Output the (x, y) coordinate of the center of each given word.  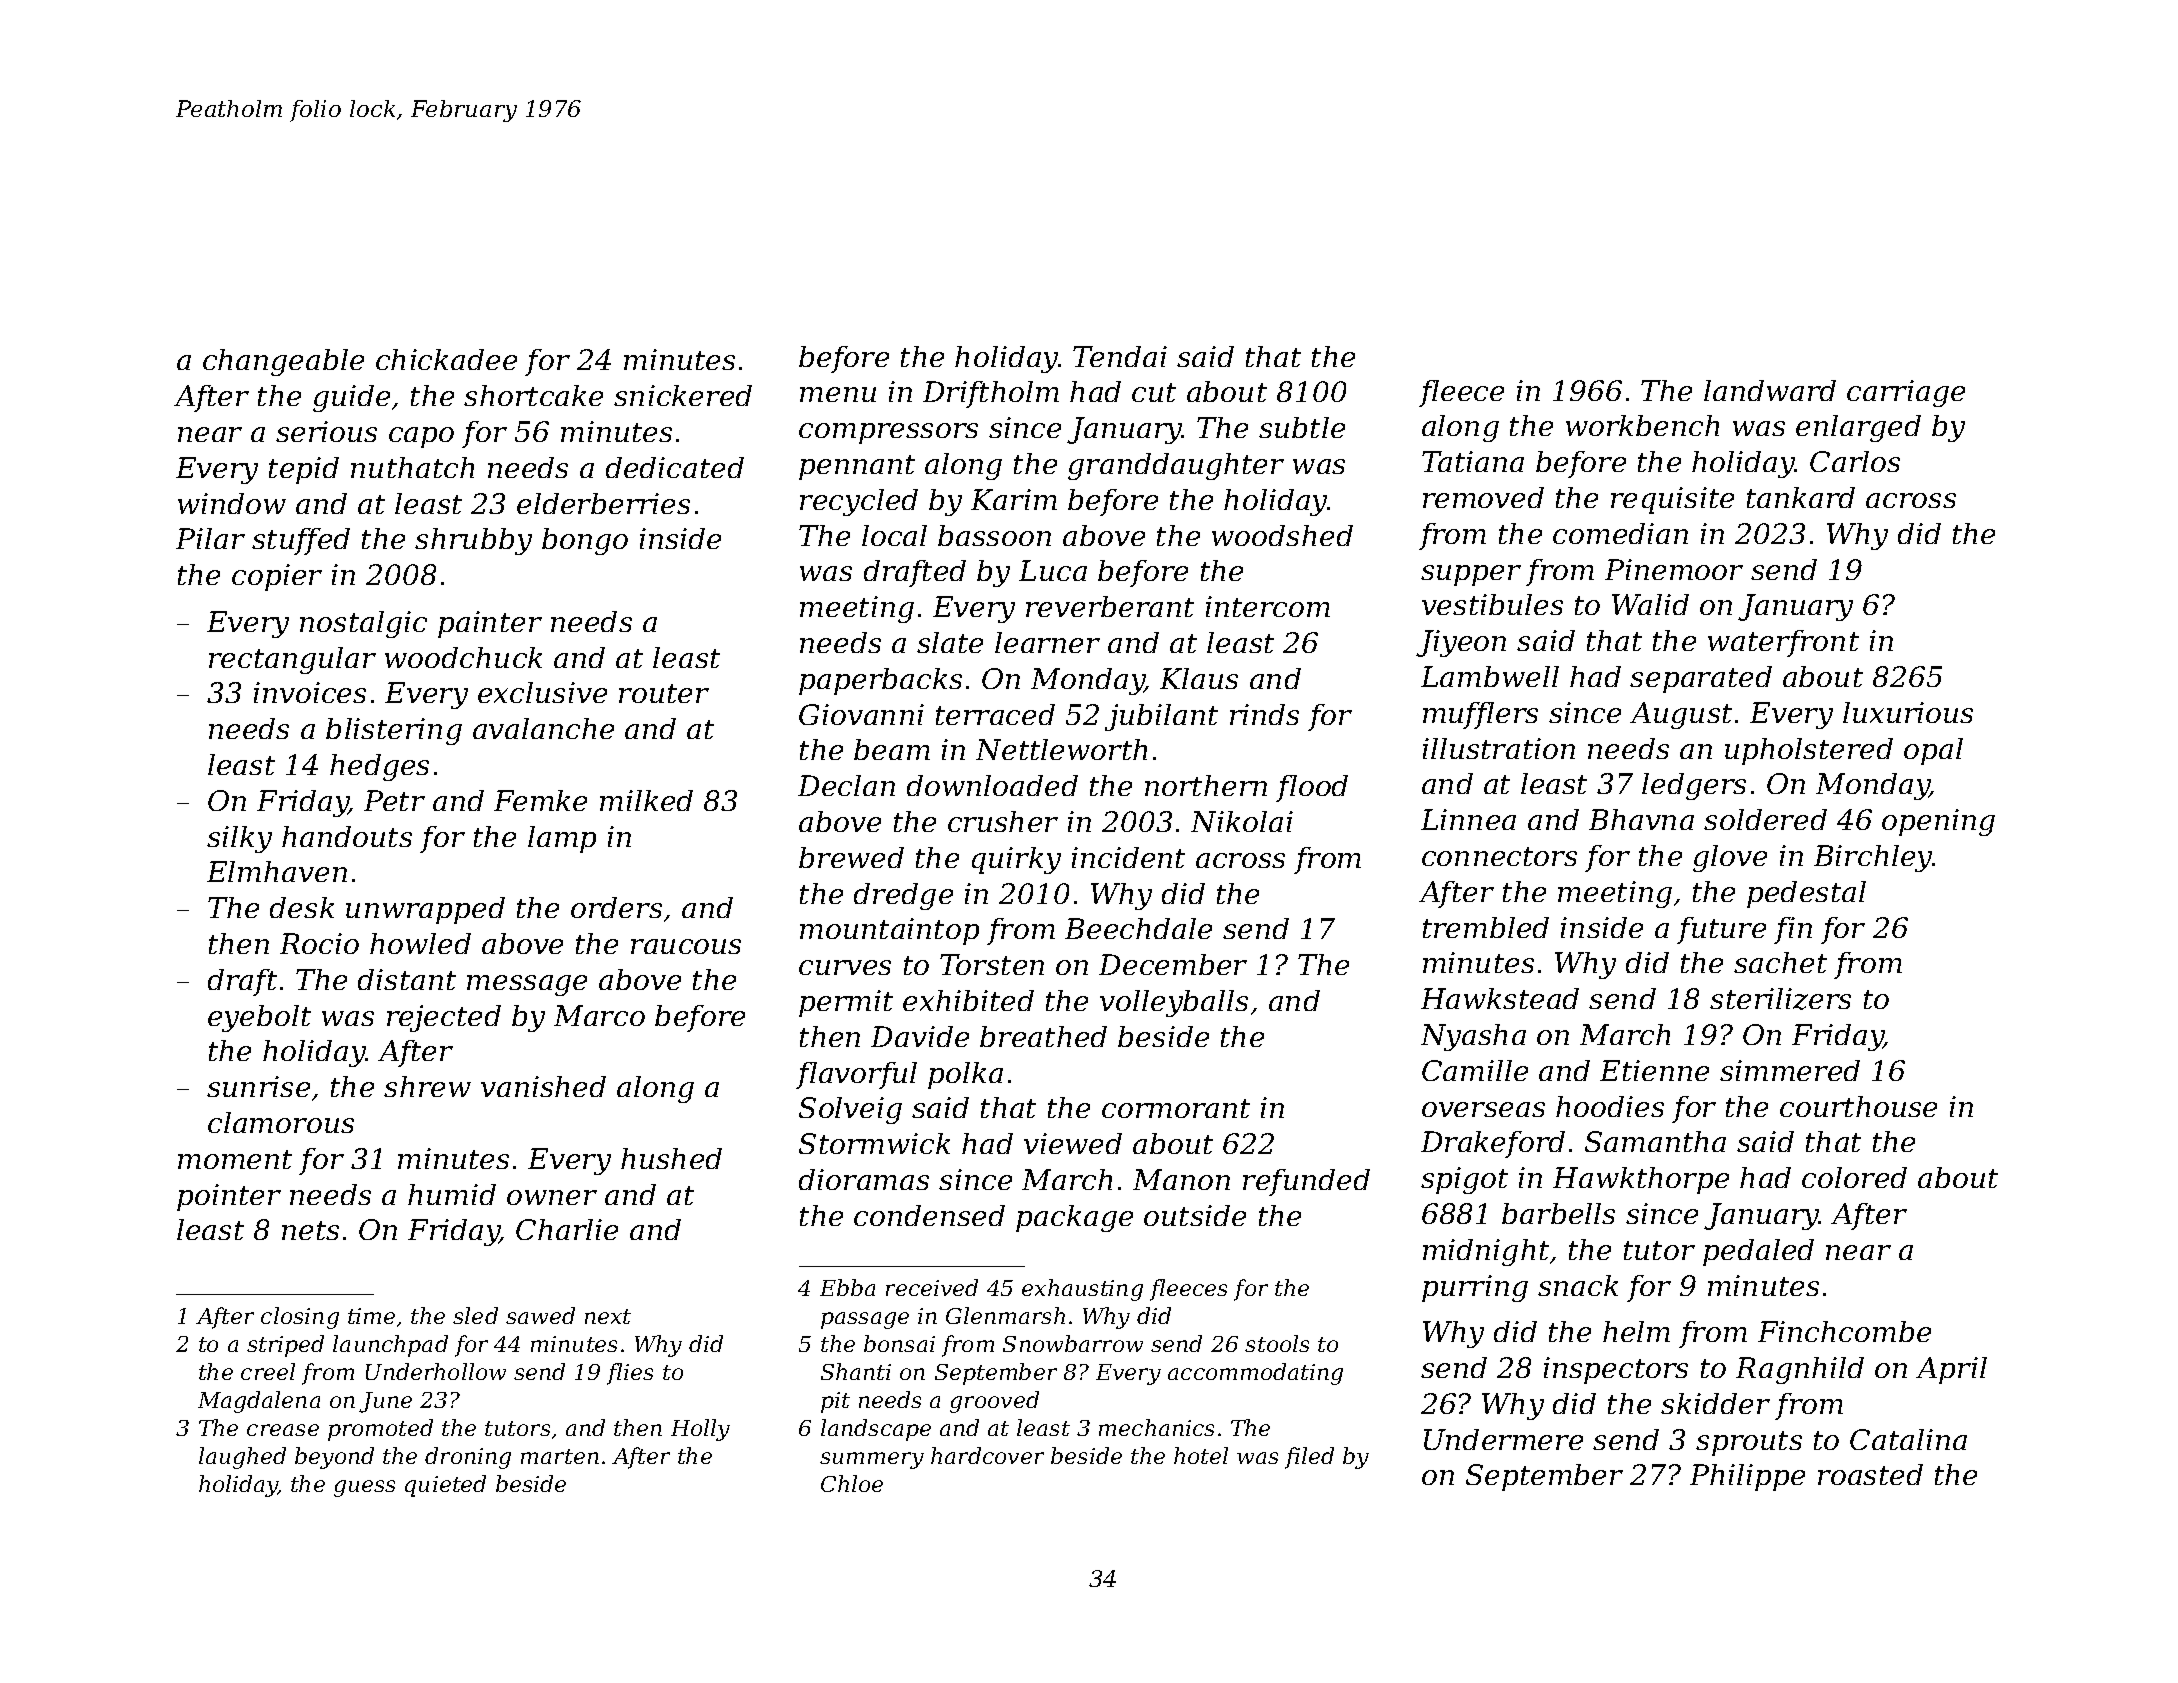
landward (1770, 390)
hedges (379, 767)
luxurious (1908, 712)
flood (1312, 788)
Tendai (1120, 356)
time (371, 1316)
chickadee (446, 359)
